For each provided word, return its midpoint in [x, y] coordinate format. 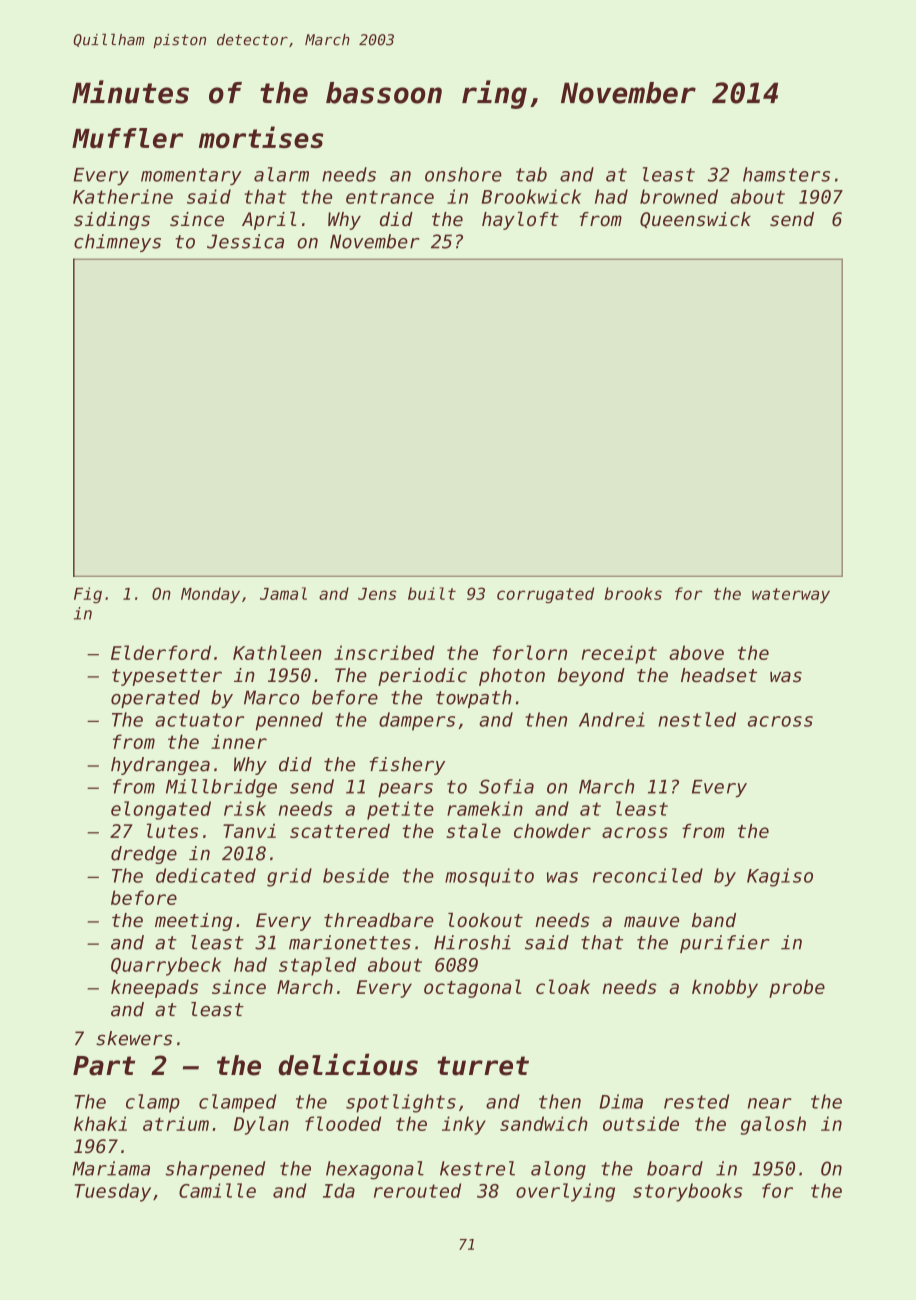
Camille [217, 1190]
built [432, 593]
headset [719, 675]
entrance [390, 197]
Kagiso [780, 877]
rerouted [417, 1190]
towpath [474, 699]
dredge [144, 855]
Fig [88, 595]
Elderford [161, 652]
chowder [552, 831]
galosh [773, 1125]
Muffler [127, 138]
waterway [791, 595]
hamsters [786, 174]
